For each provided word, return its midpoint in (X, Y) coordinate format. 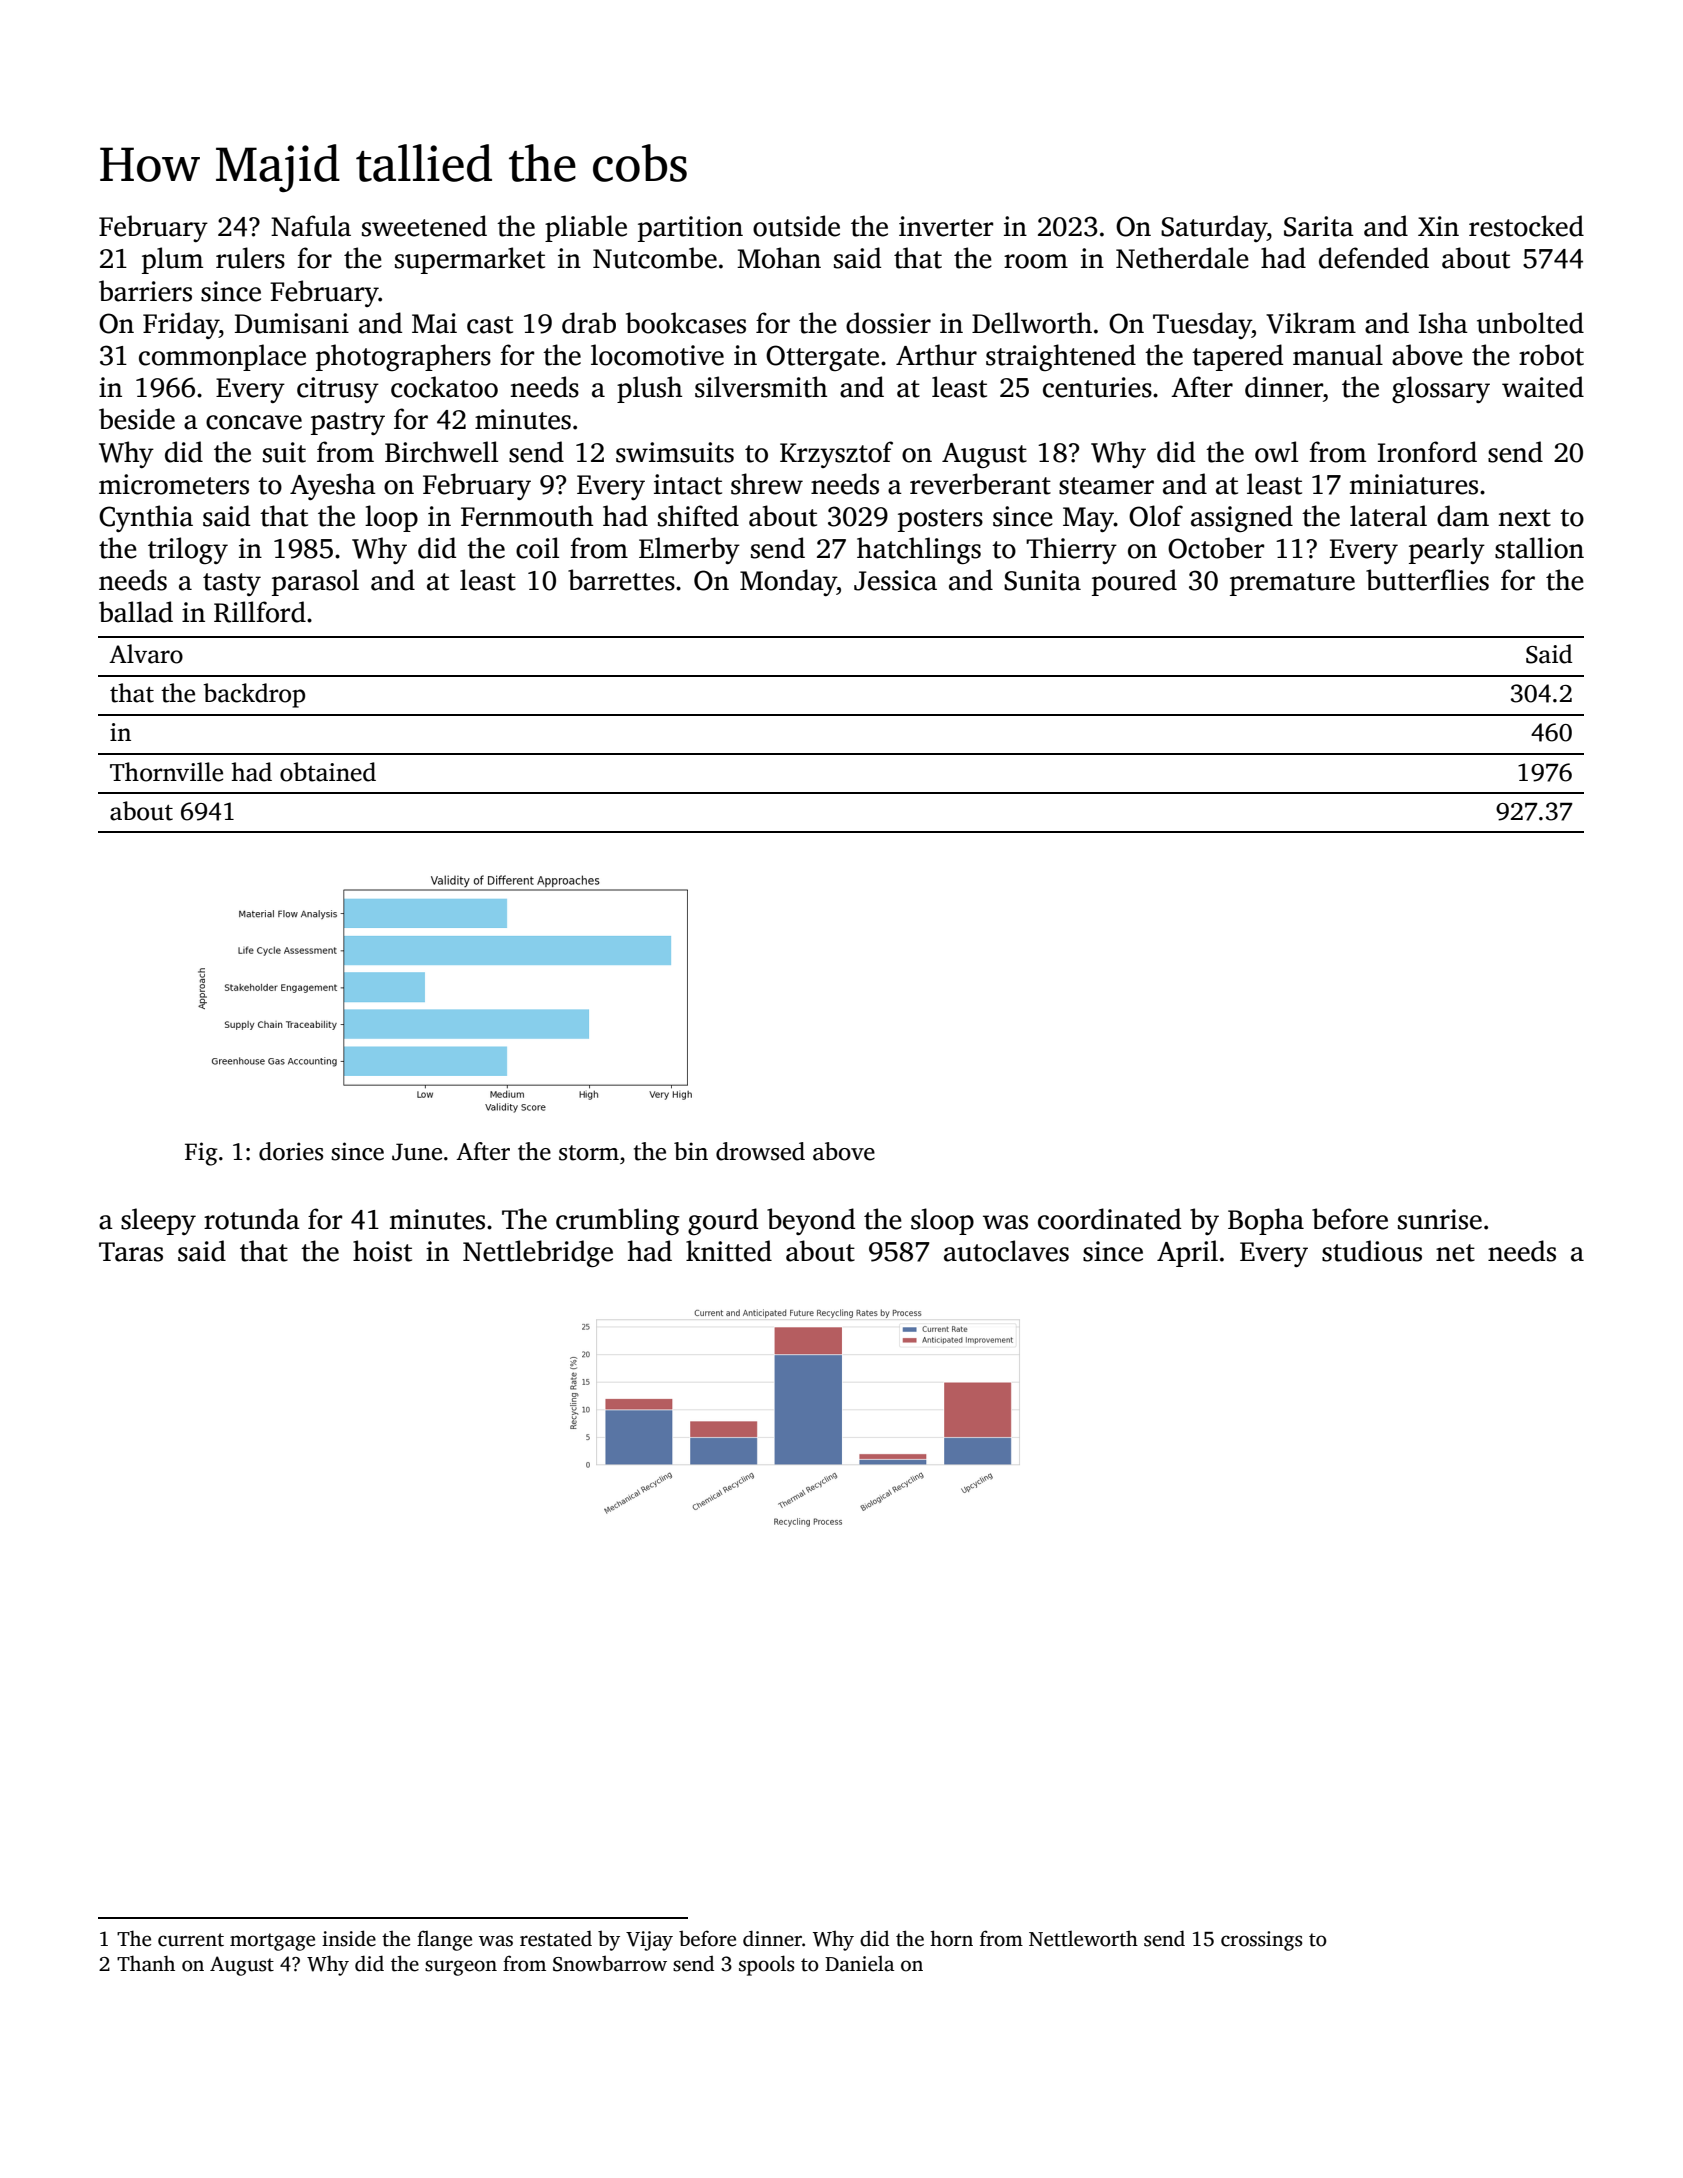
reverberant (980, 484)
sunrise (1440, 1219)
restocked (1526, 226)
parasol (315, 582)
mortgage (272, 1942)
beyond (811, 1221)
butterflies (1427, 580)
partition (690, 229)
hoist (382, 1251)
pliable (586, 228)
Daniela (859, 1964)
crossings (1261, 1941)
